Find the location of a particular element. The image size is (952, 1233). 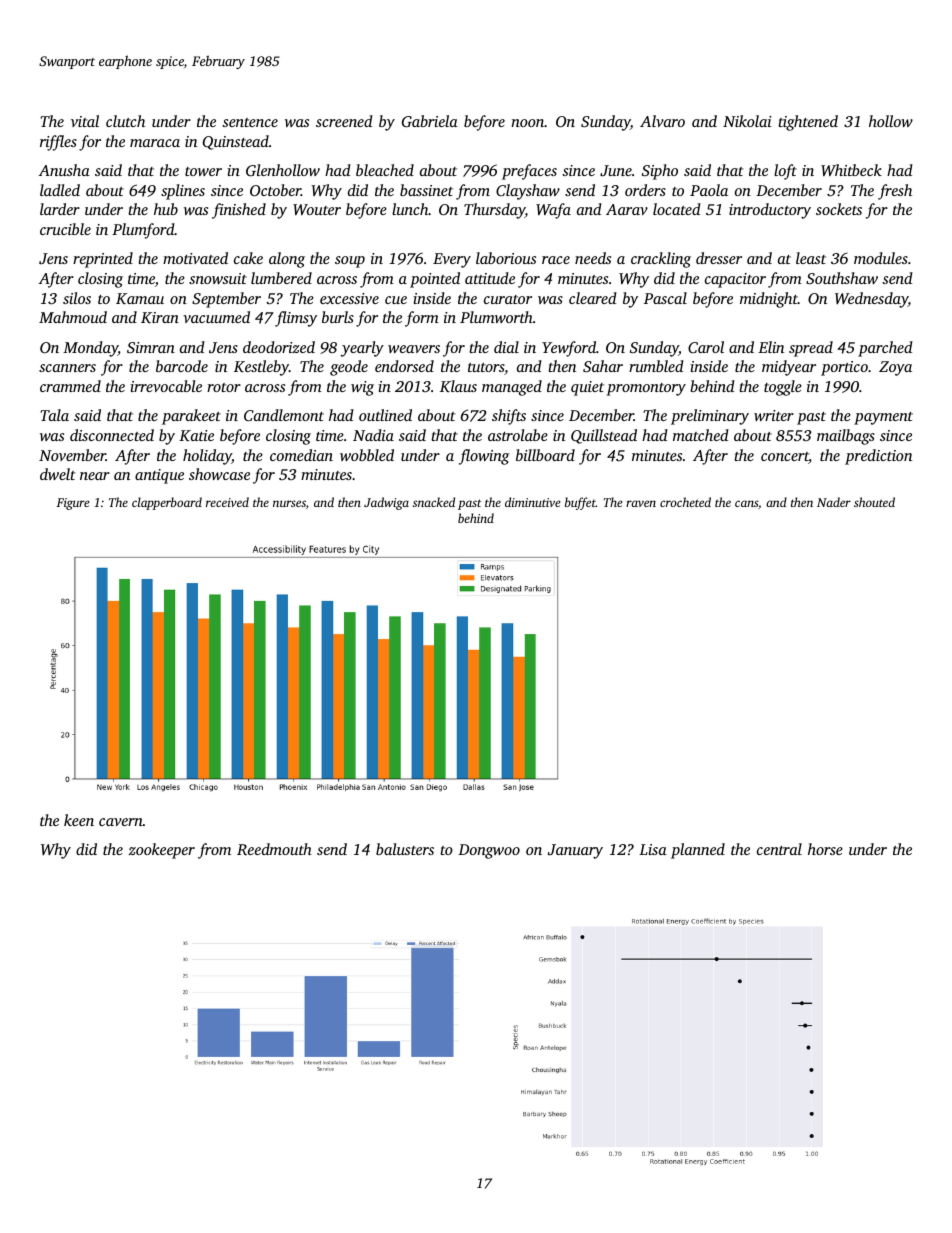

fresh is located at coordinates (895, 192).
